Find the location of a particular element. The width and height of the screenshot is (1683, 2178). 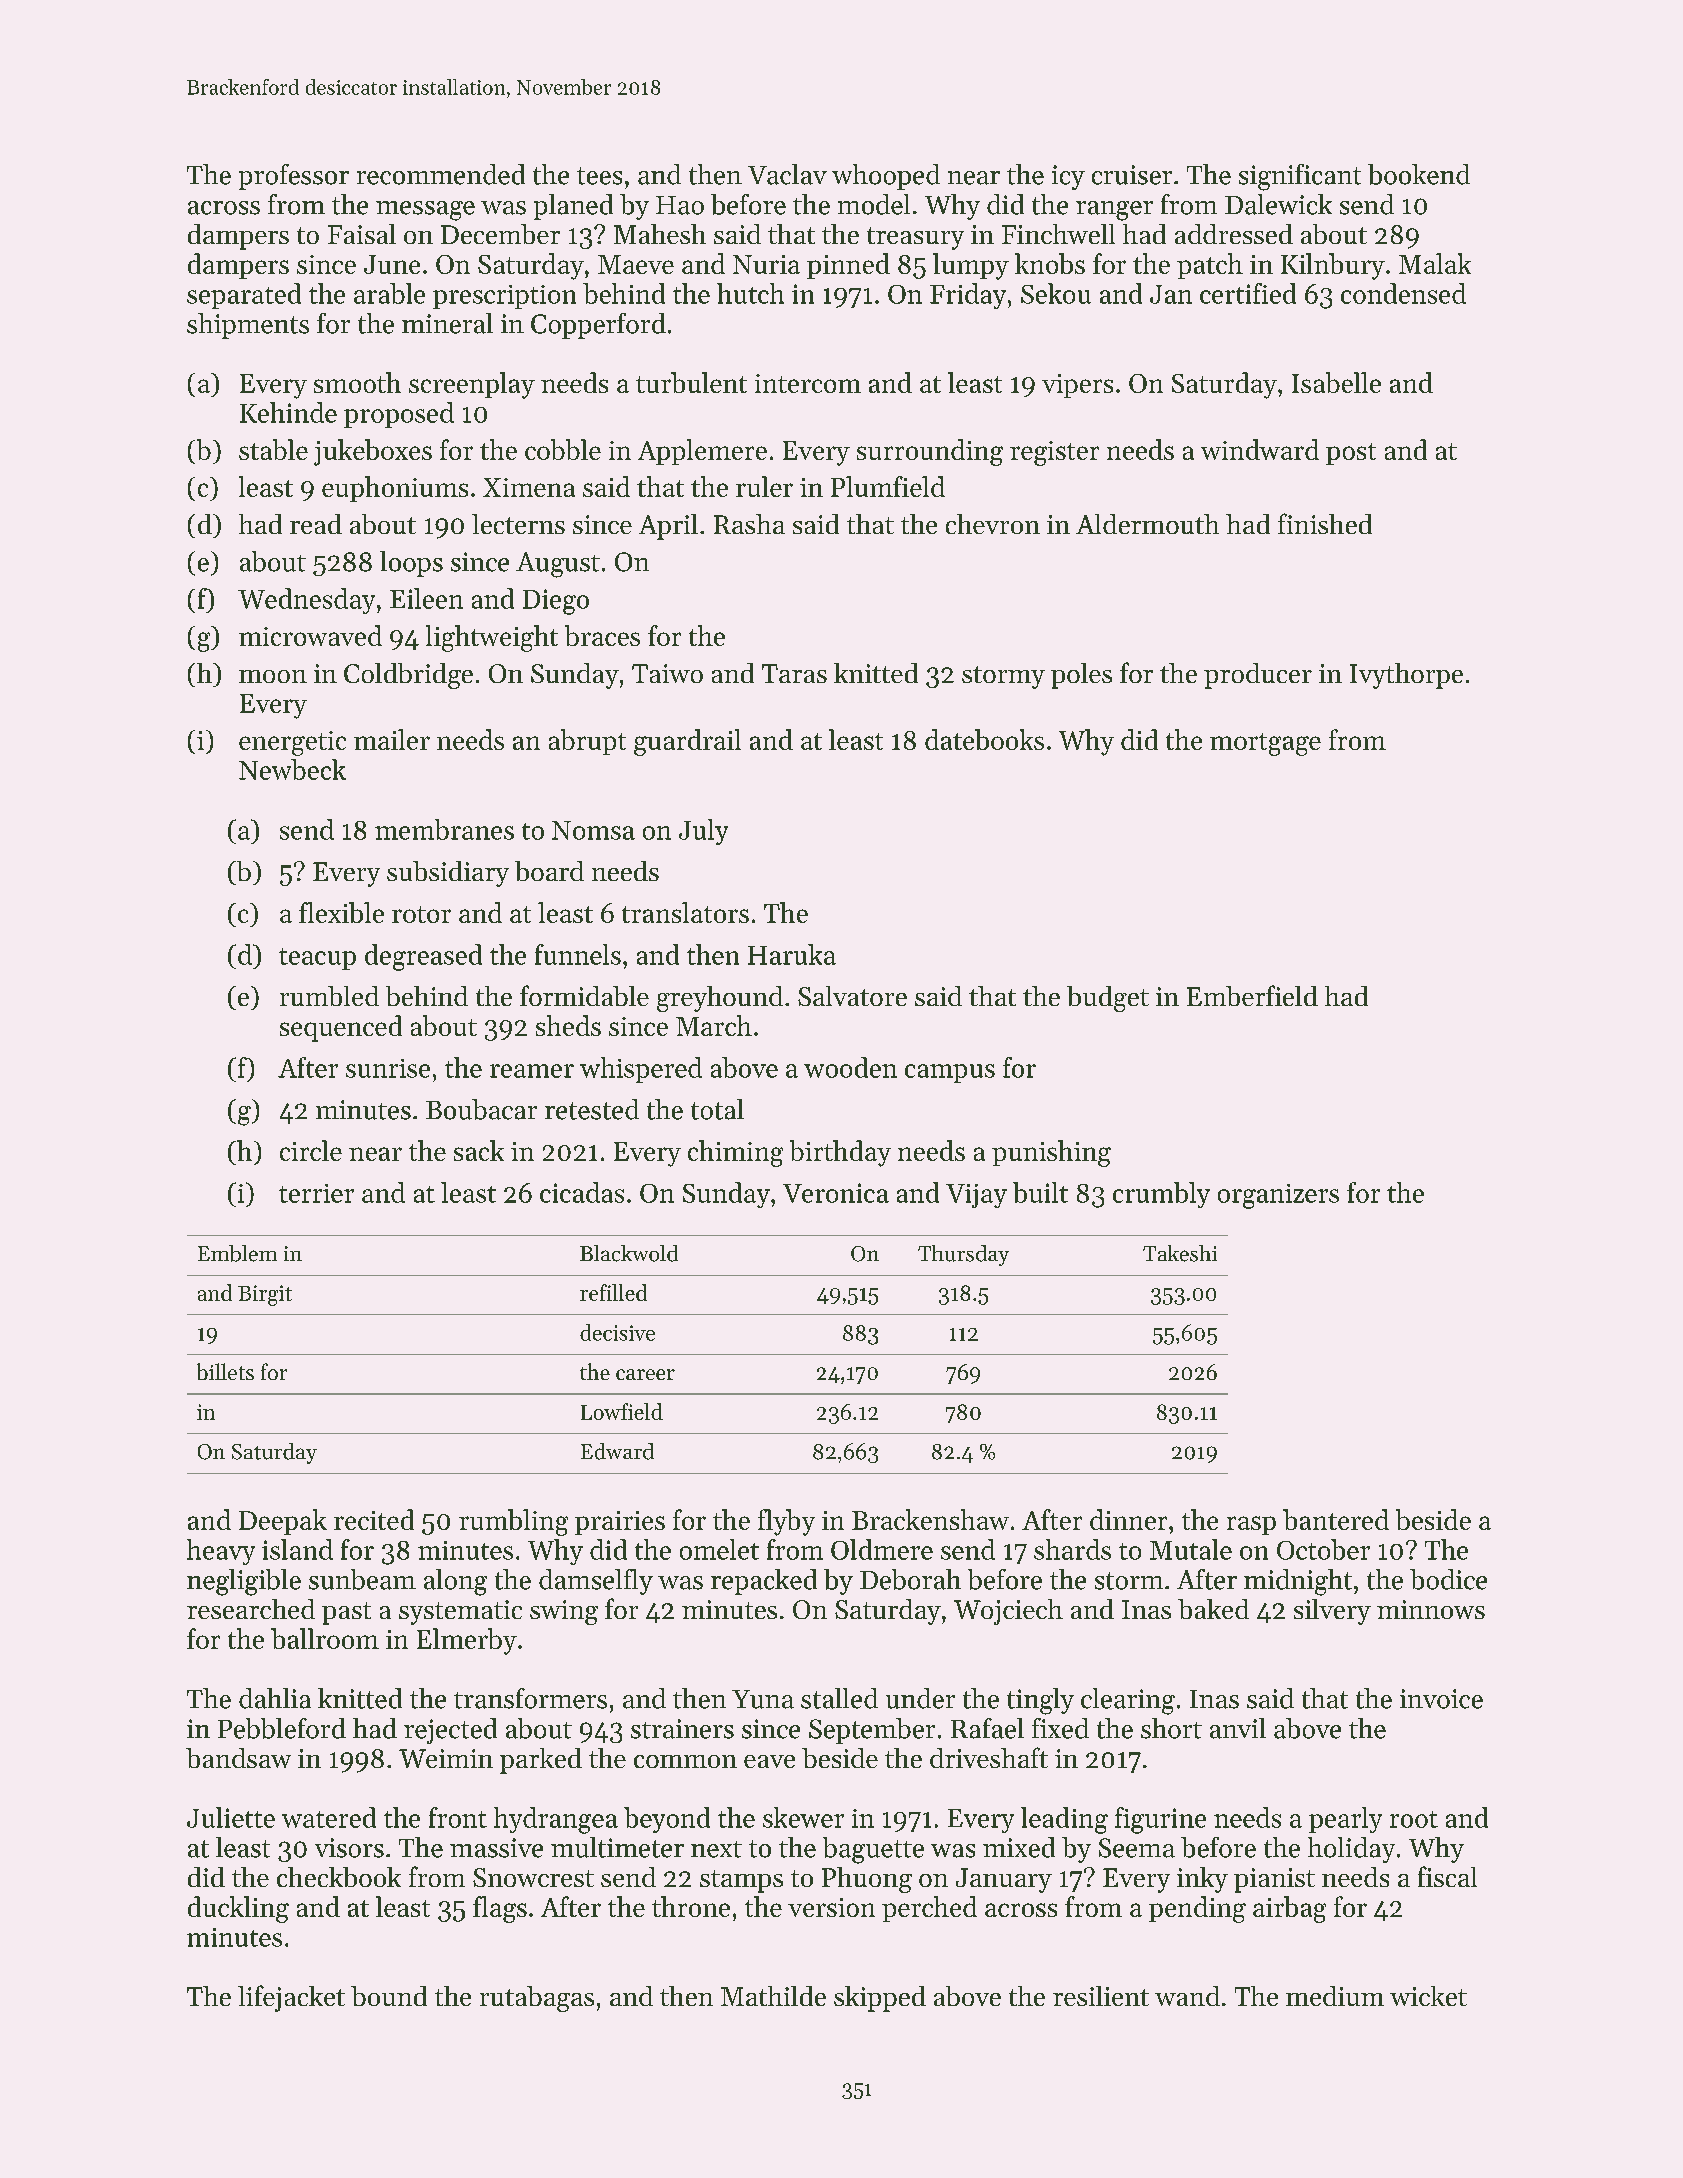

flexible is located at coordinates (341, 912).
